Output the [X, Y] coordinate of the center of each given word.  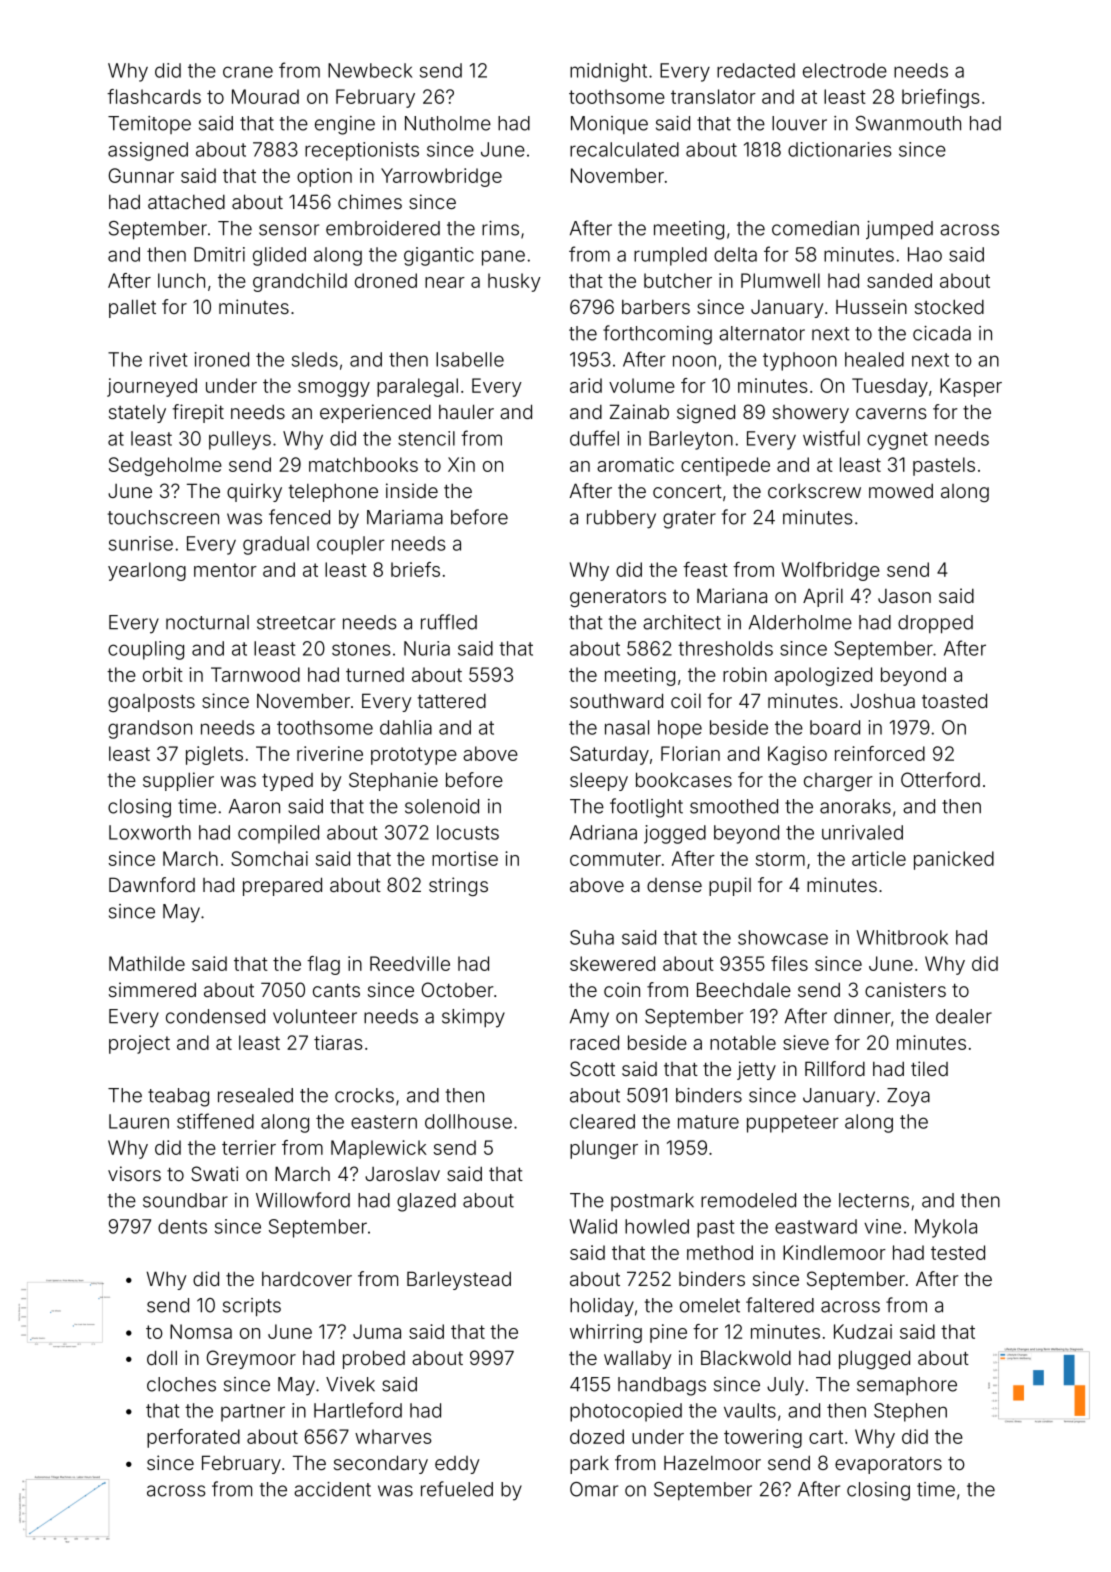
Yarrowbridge [441, 177]
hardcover [307, 1279]
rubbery [621, 519]
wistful [831, 438]
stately [137, 414]
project [139, 1044]
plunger [604, 1149]
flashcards [154, 96]
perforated [193, 1438]
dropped [935, 624]
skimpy [473, 1018]
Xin [461, 464]
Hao [925, 254]
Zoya [908, 1097]
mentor [225, 570]
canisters [905, 989]
